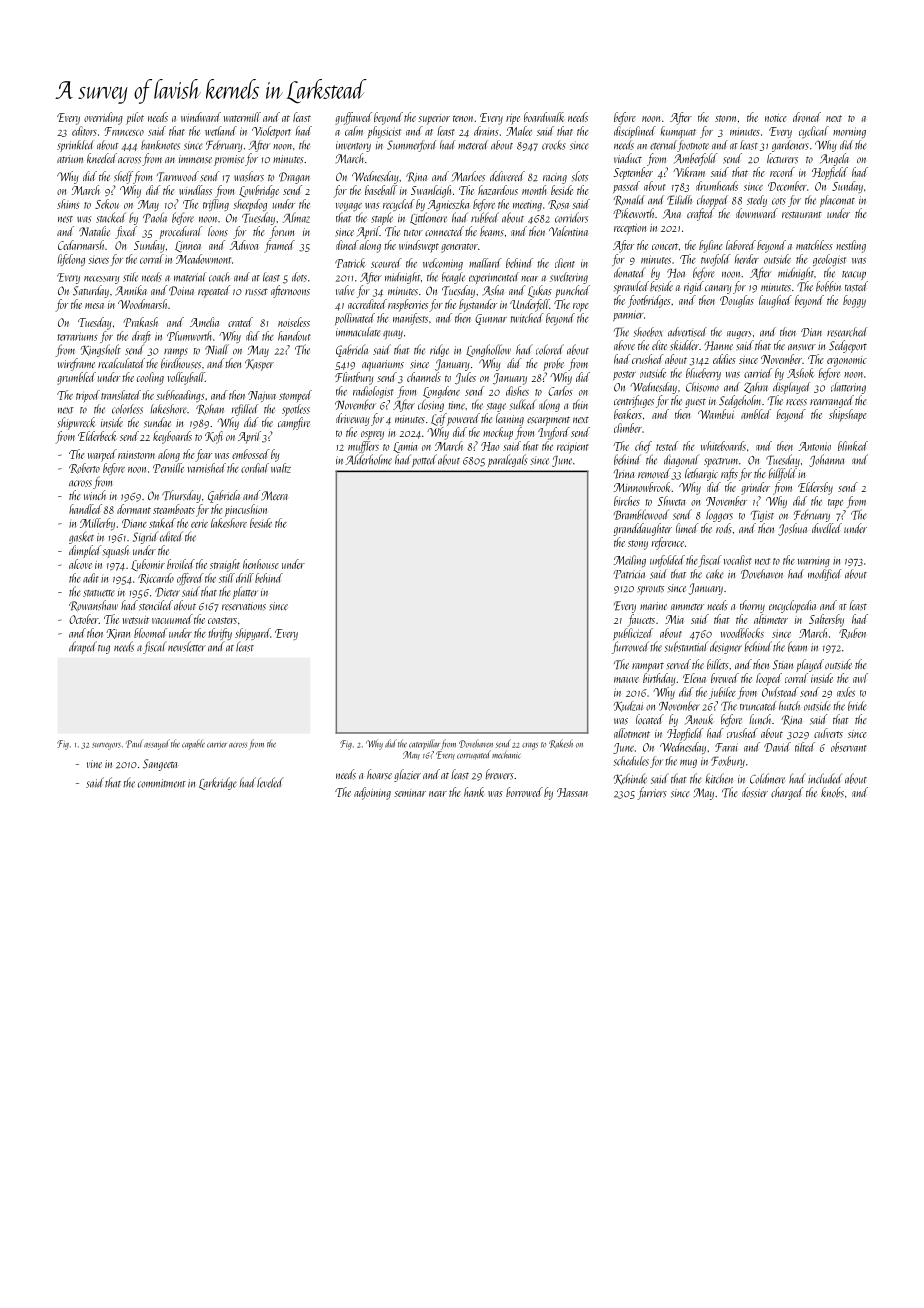 The width and height of the image is (924, 1308). What do you see at coordinates (68, 204) in the image?
I see `shims` at bounding box center [68, 204].
